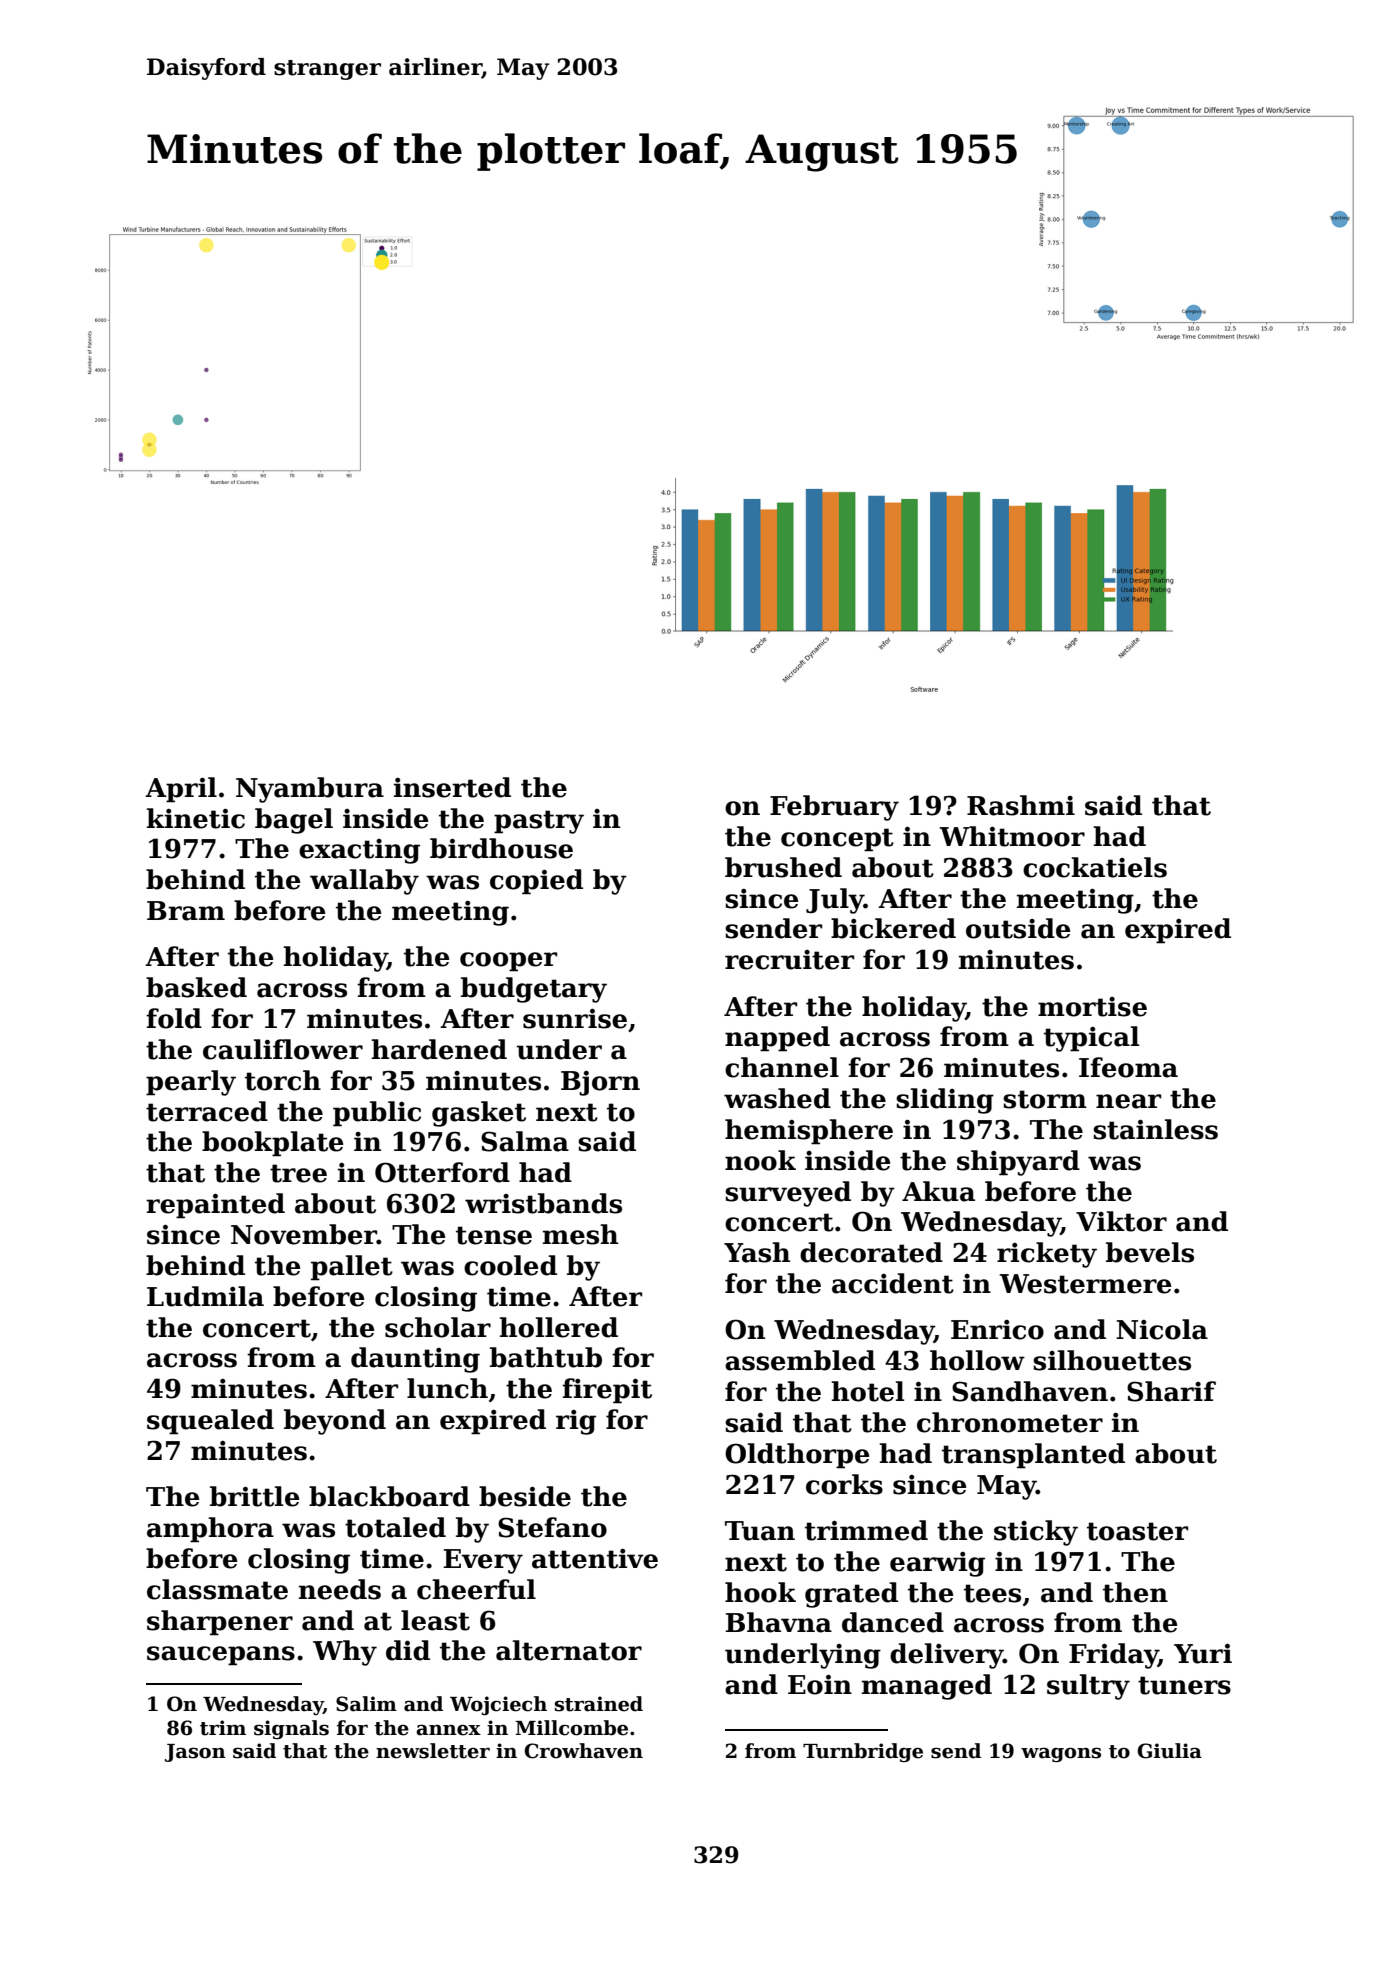 This screenshot has width=1386, height=1969. I want to click on napped, so click(777, 1039).
